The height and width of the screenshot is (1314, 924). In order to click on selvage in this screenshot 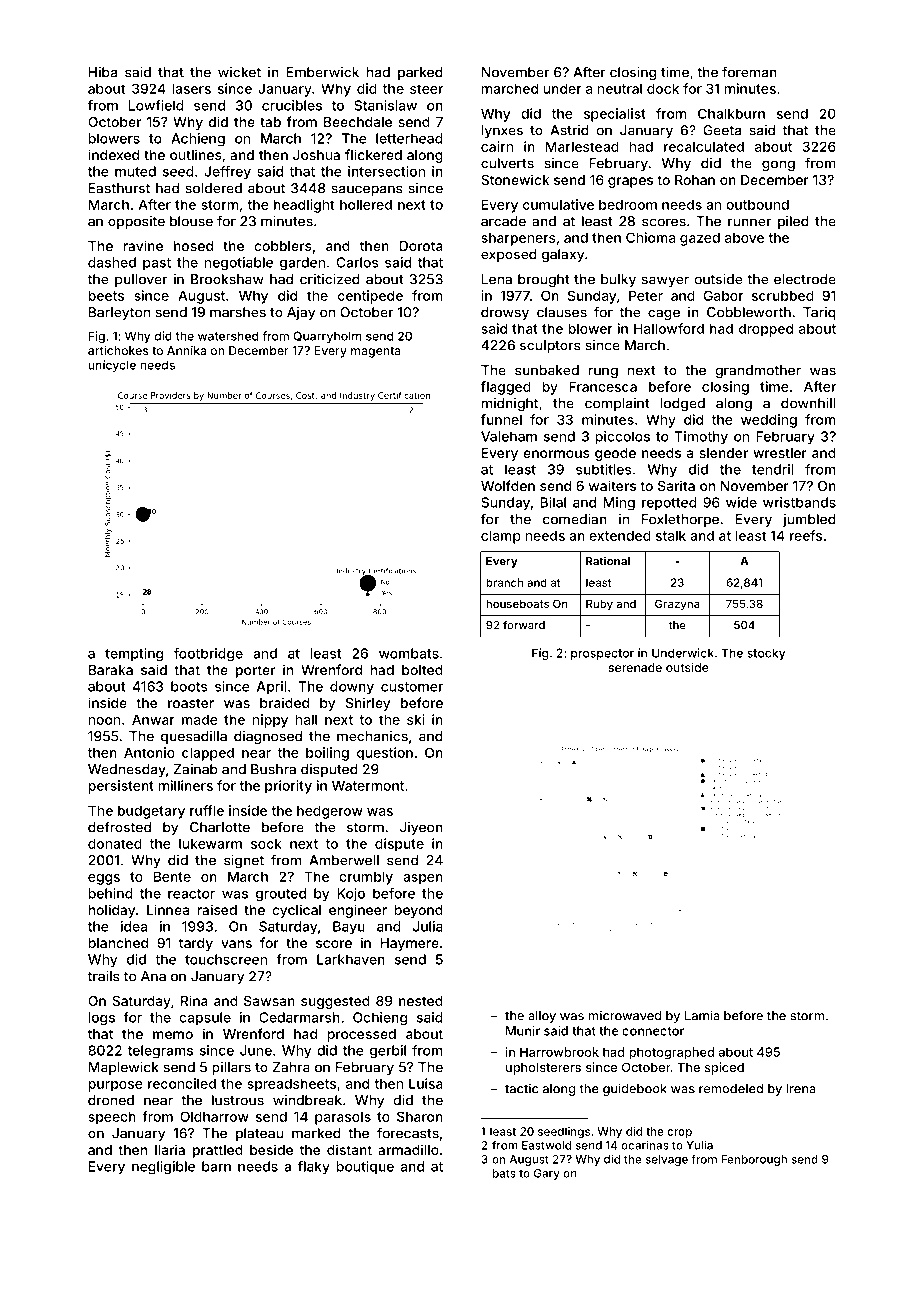, I will do `click(667, 1160)`.
